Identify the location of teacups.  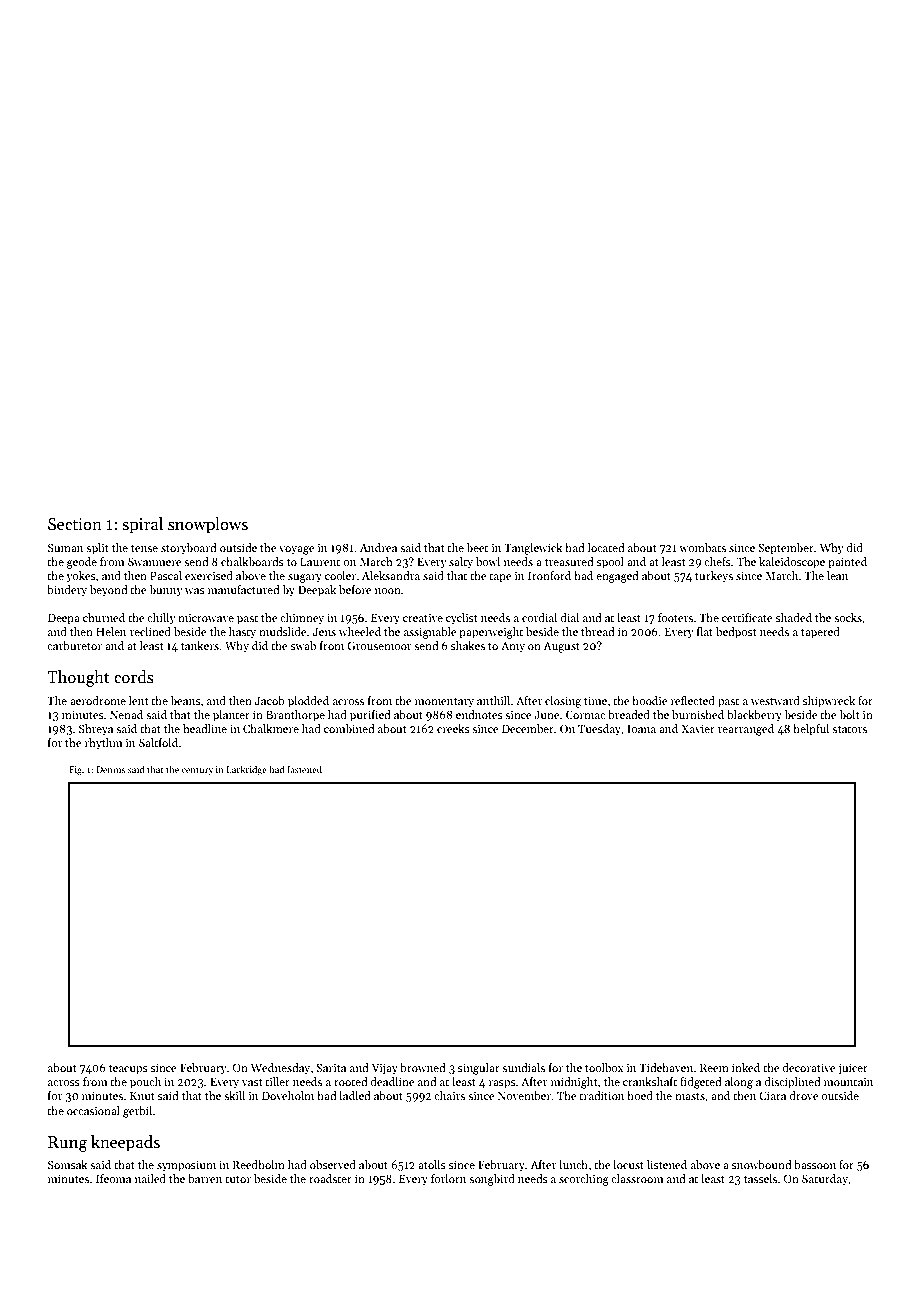
(128, 1070).
